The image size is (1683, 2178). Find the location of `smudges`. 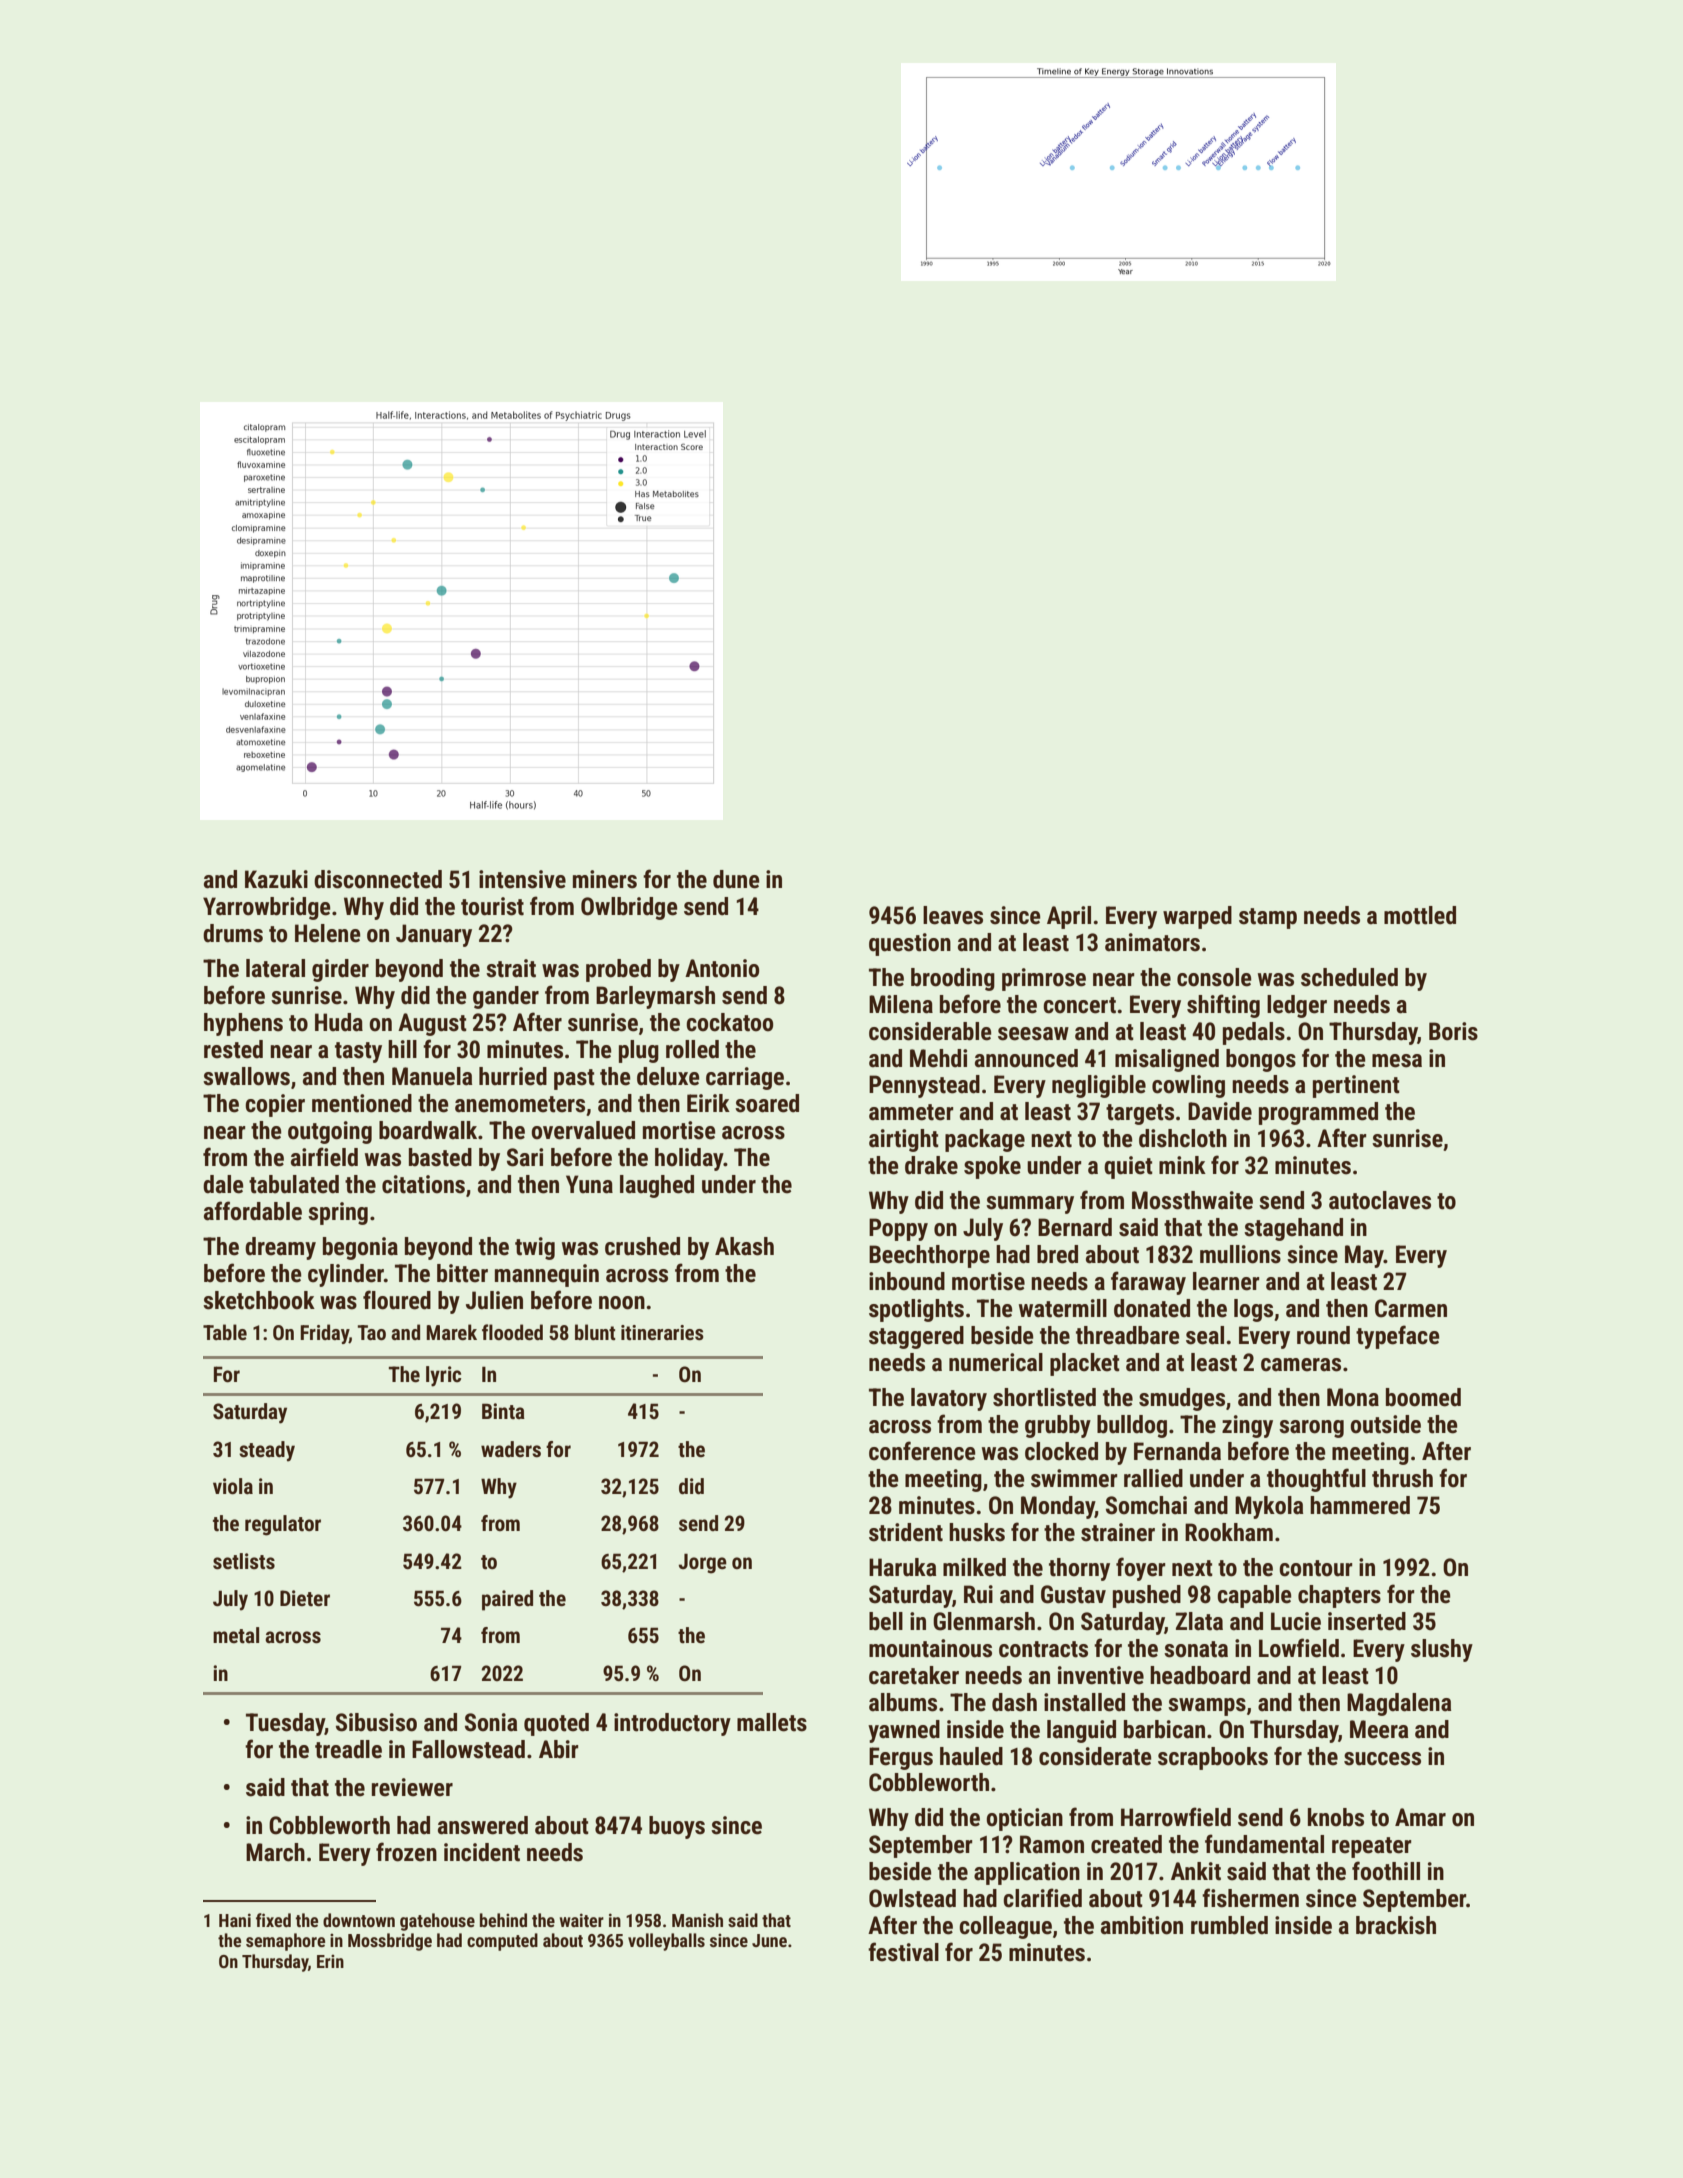

smudges is located at coordinates (1182, 1399).
